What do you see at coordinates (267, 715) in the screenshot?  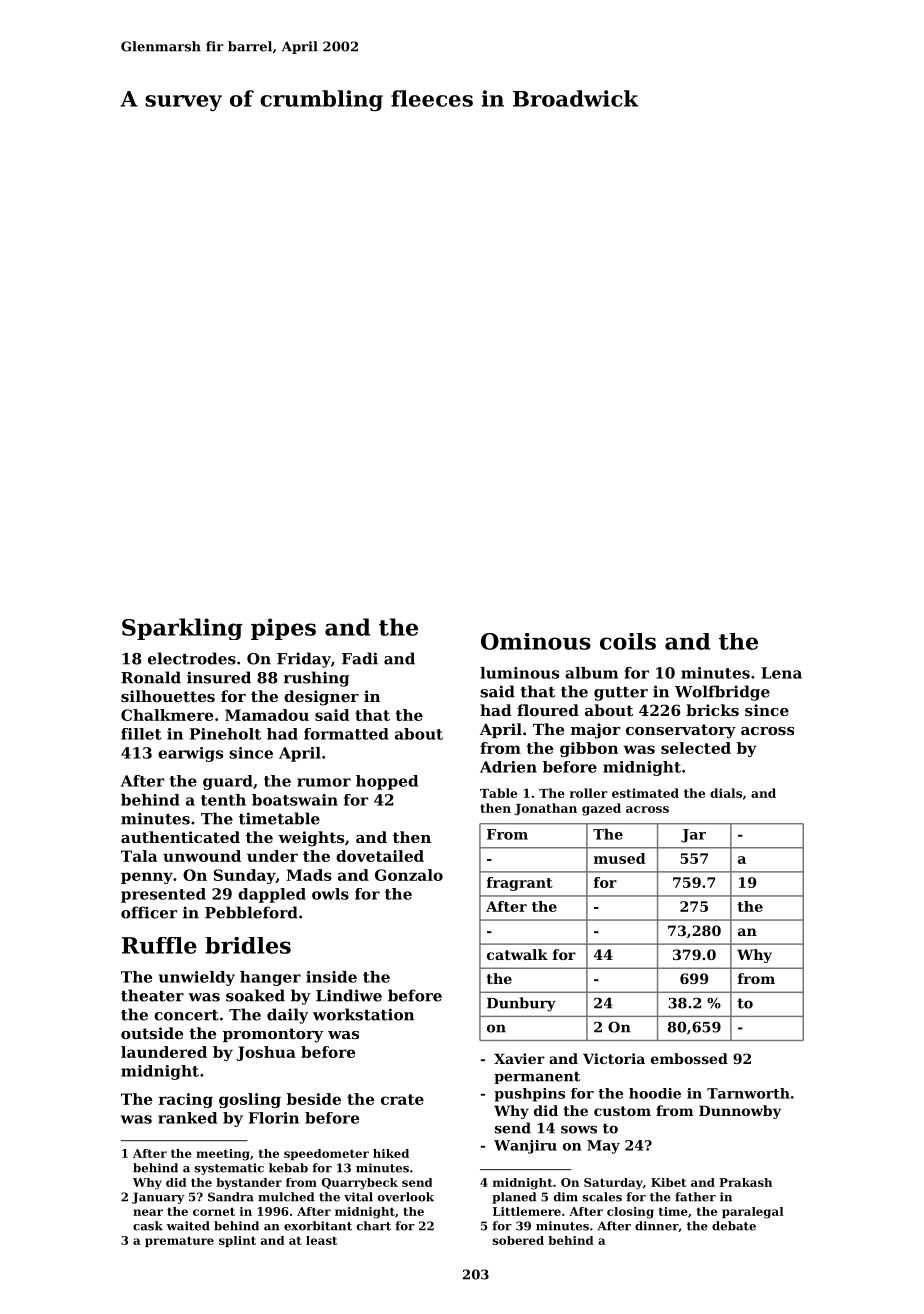 I see `Mamadou` at bounding box center [267, 715].
